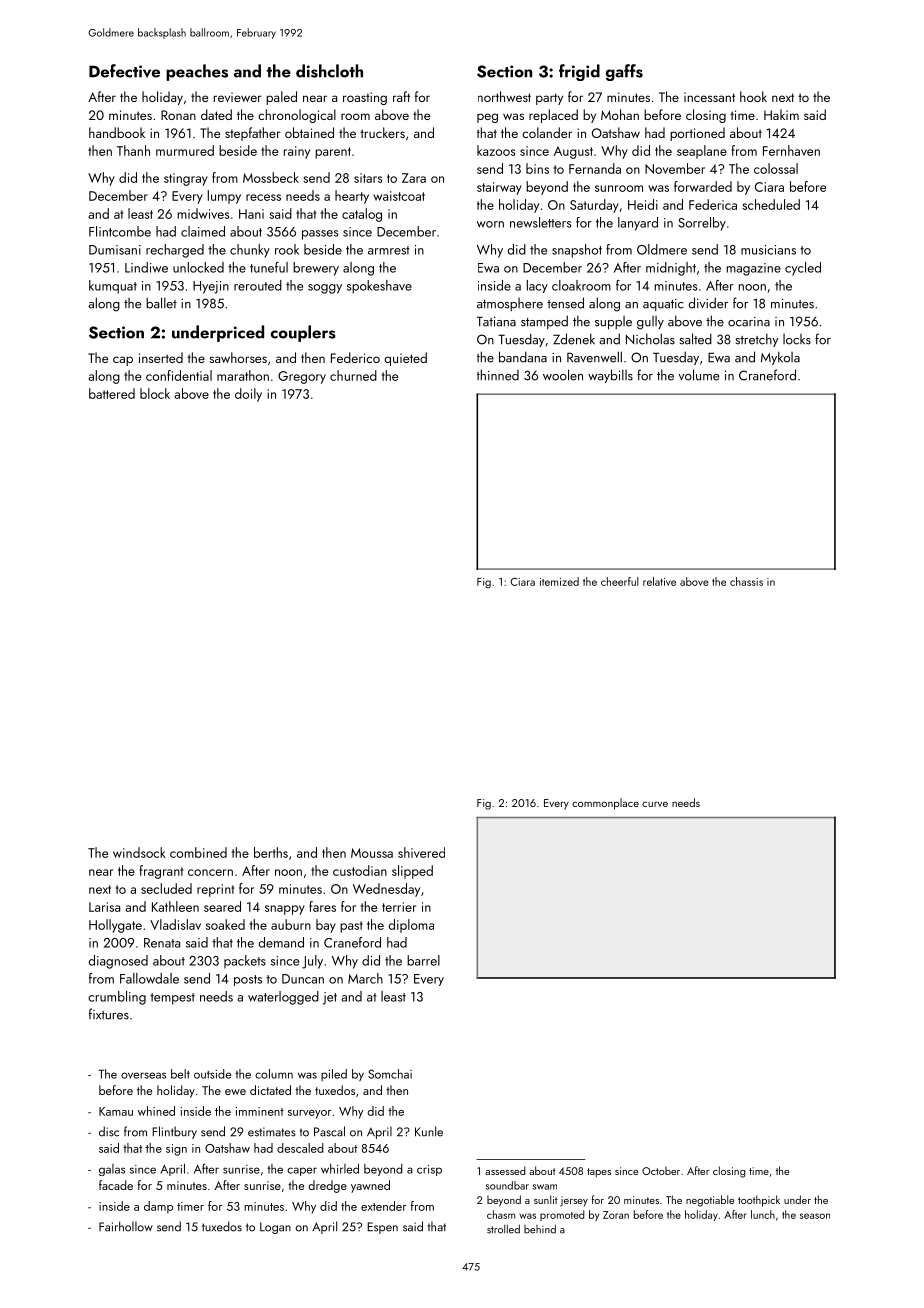 This screenshot has height=1308, width=924. Describe the element at coordinates (763, 1214) in the screenshot. I see `lunch` at that location.
